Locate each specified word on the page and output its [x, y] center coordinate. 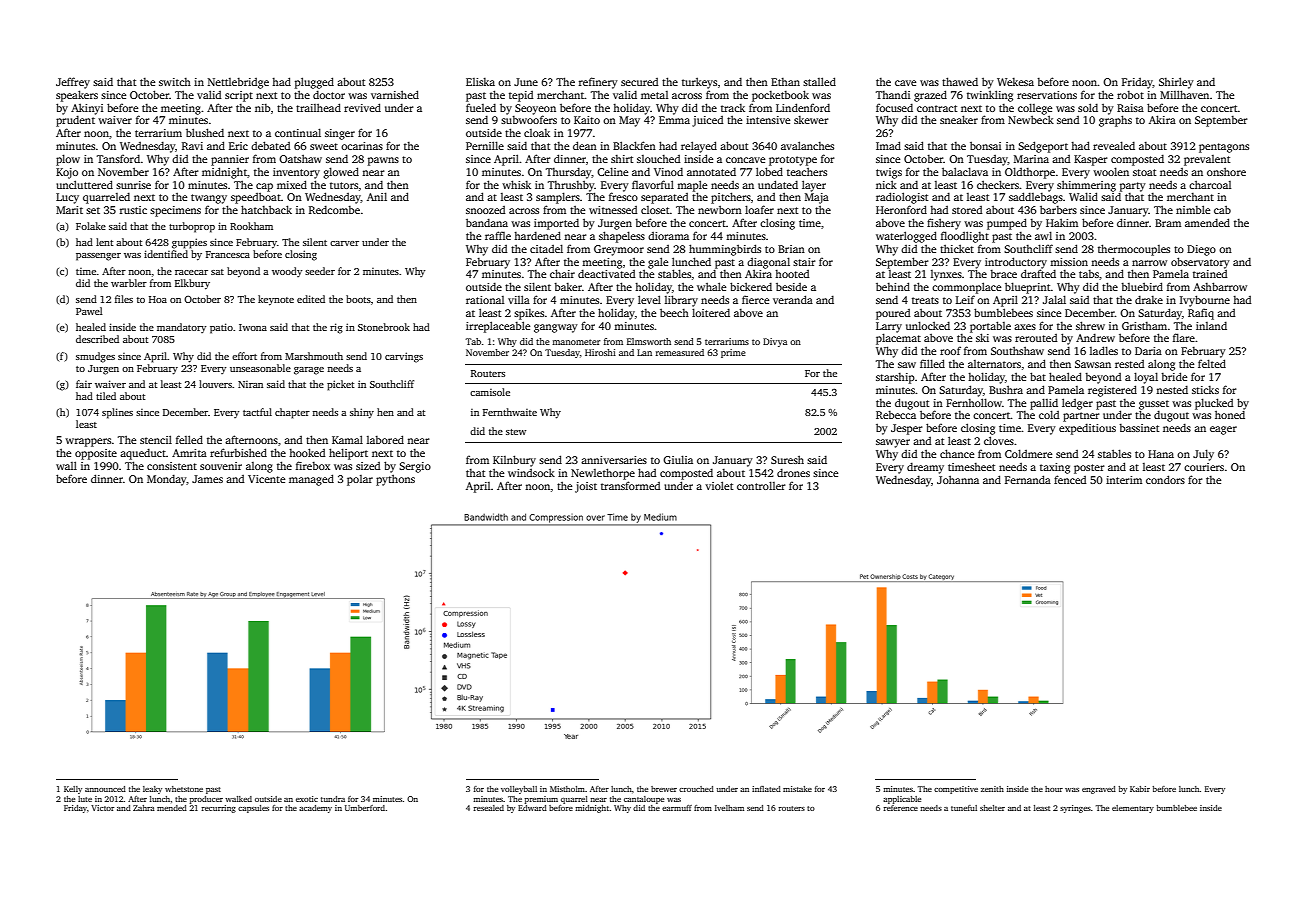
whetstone [184, 789]
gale [658, 263]
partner [1081, 417]
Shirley [1176, 83]
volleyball [519, 790]
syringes [1075, 809]
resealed [488, 808]
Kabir [1140, 789]
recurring [218, 809]
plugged [314, 83]
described [97, 339]
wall [66, 465]
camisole [490, 392]
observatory [1200, 263]
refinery [598, 83]
